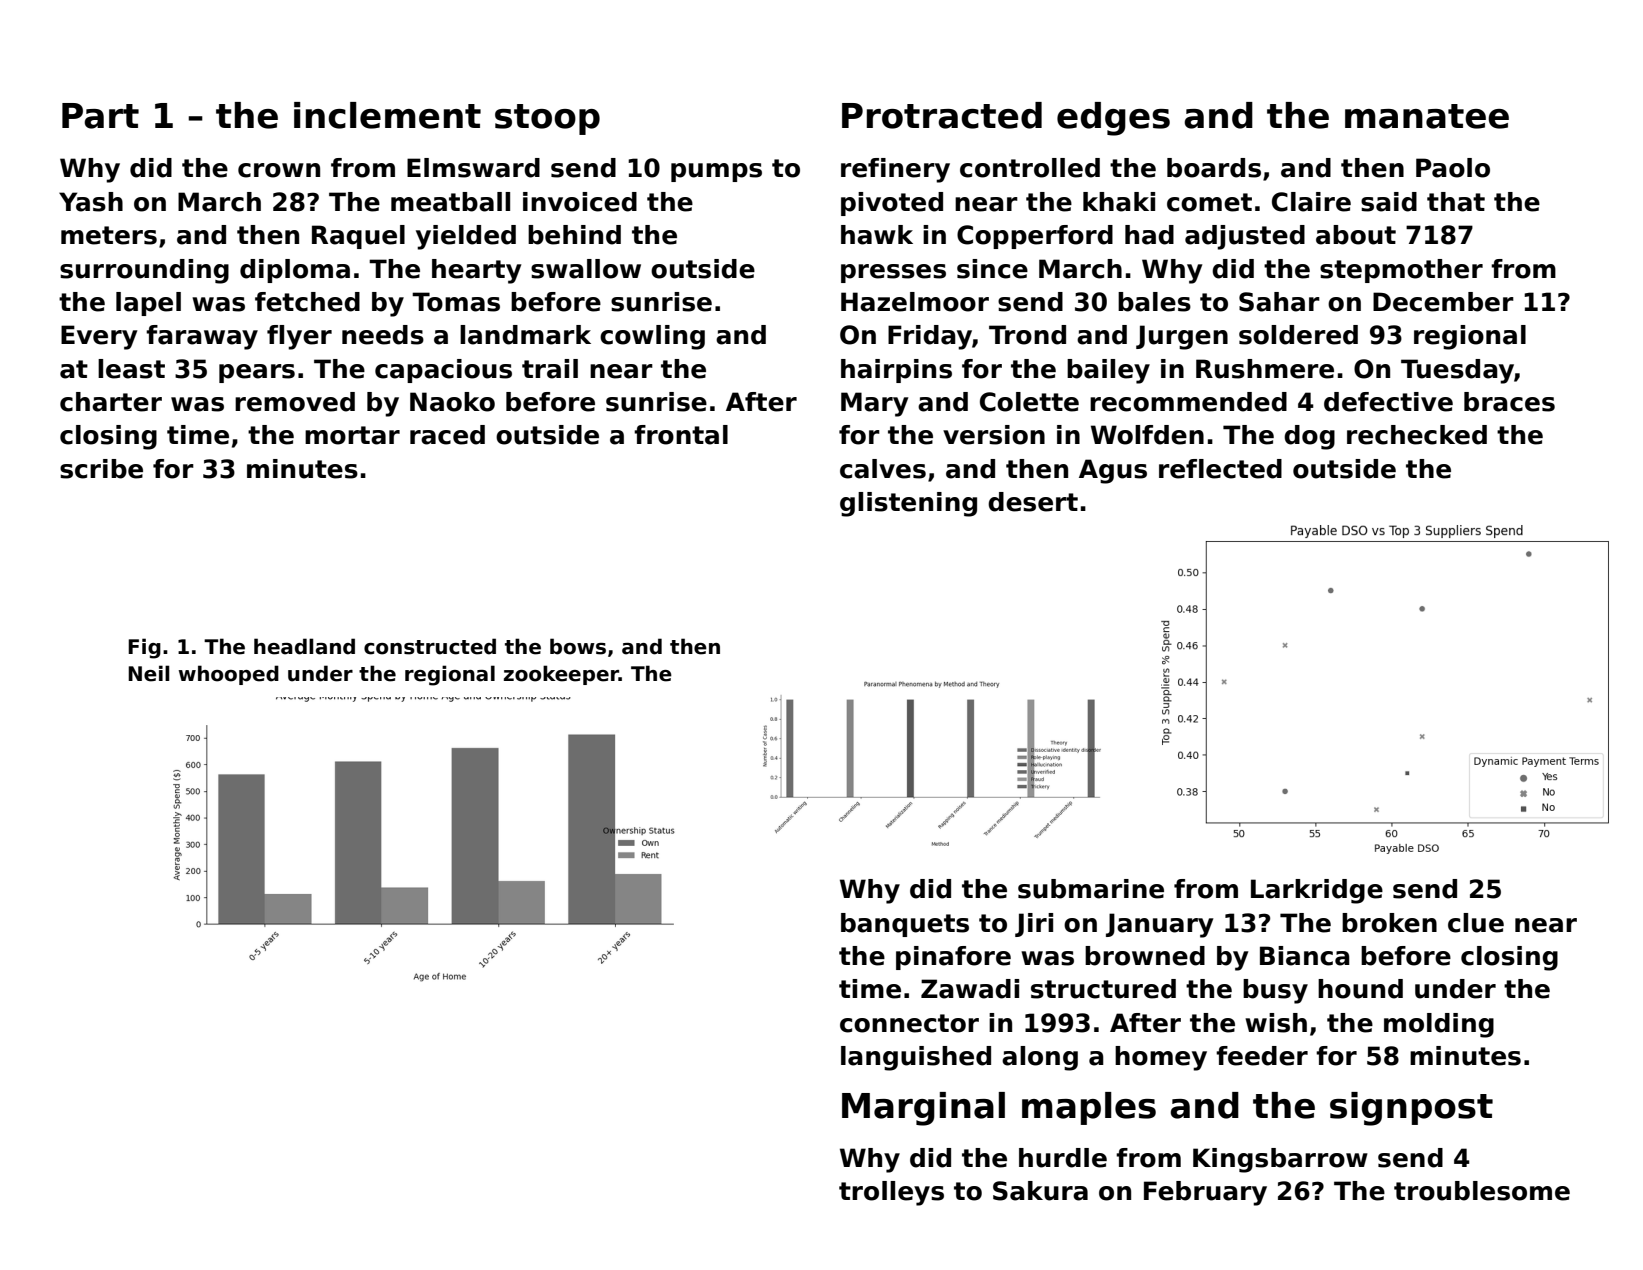  I want to click on clue, so click(1476, 923).
